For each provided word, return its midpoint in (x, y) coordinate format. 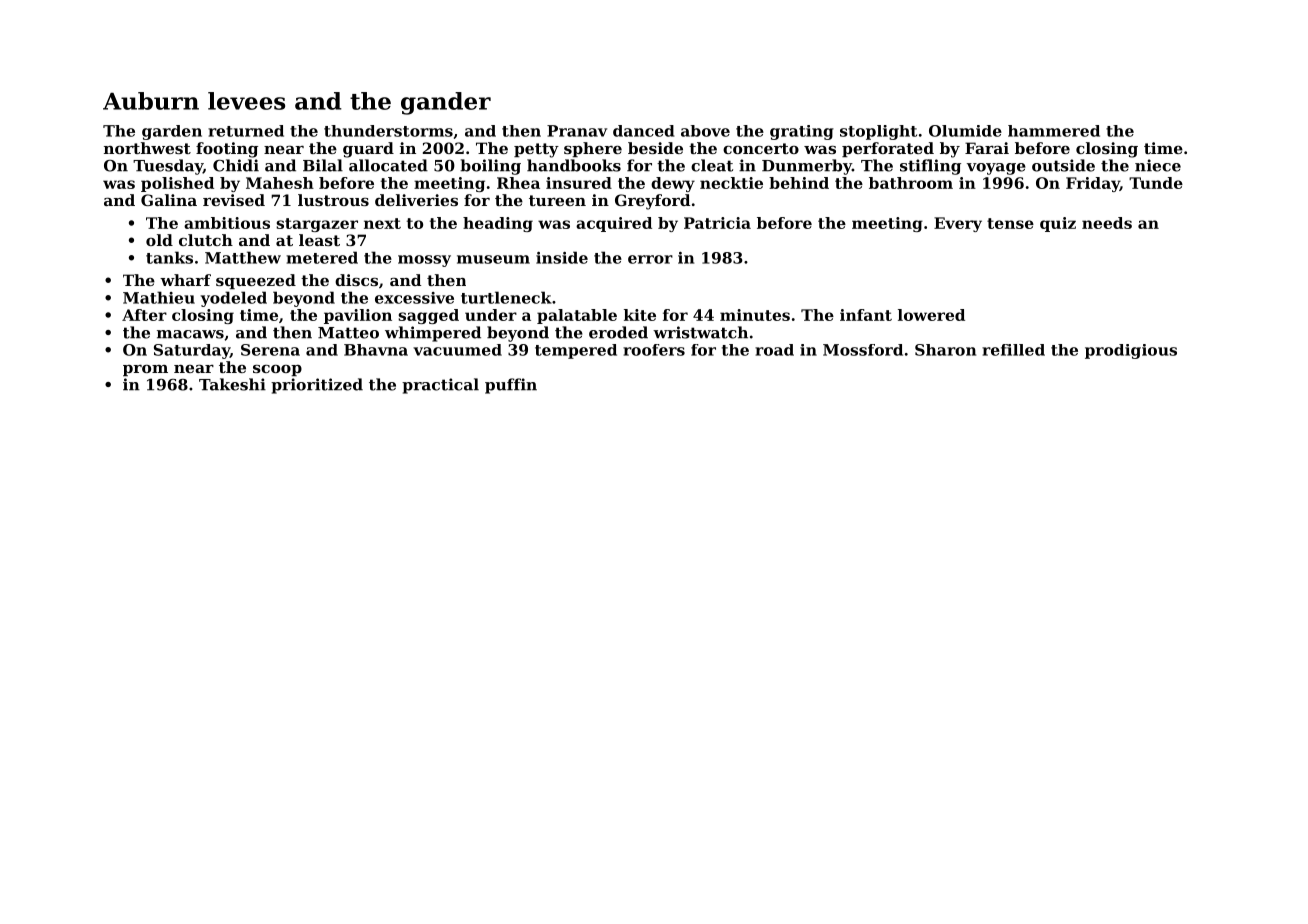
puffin (511, 386)
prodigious (1131, 351)
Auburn (151, 101)
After (144, 315)
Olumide (965, 131)
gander (446, 103)
